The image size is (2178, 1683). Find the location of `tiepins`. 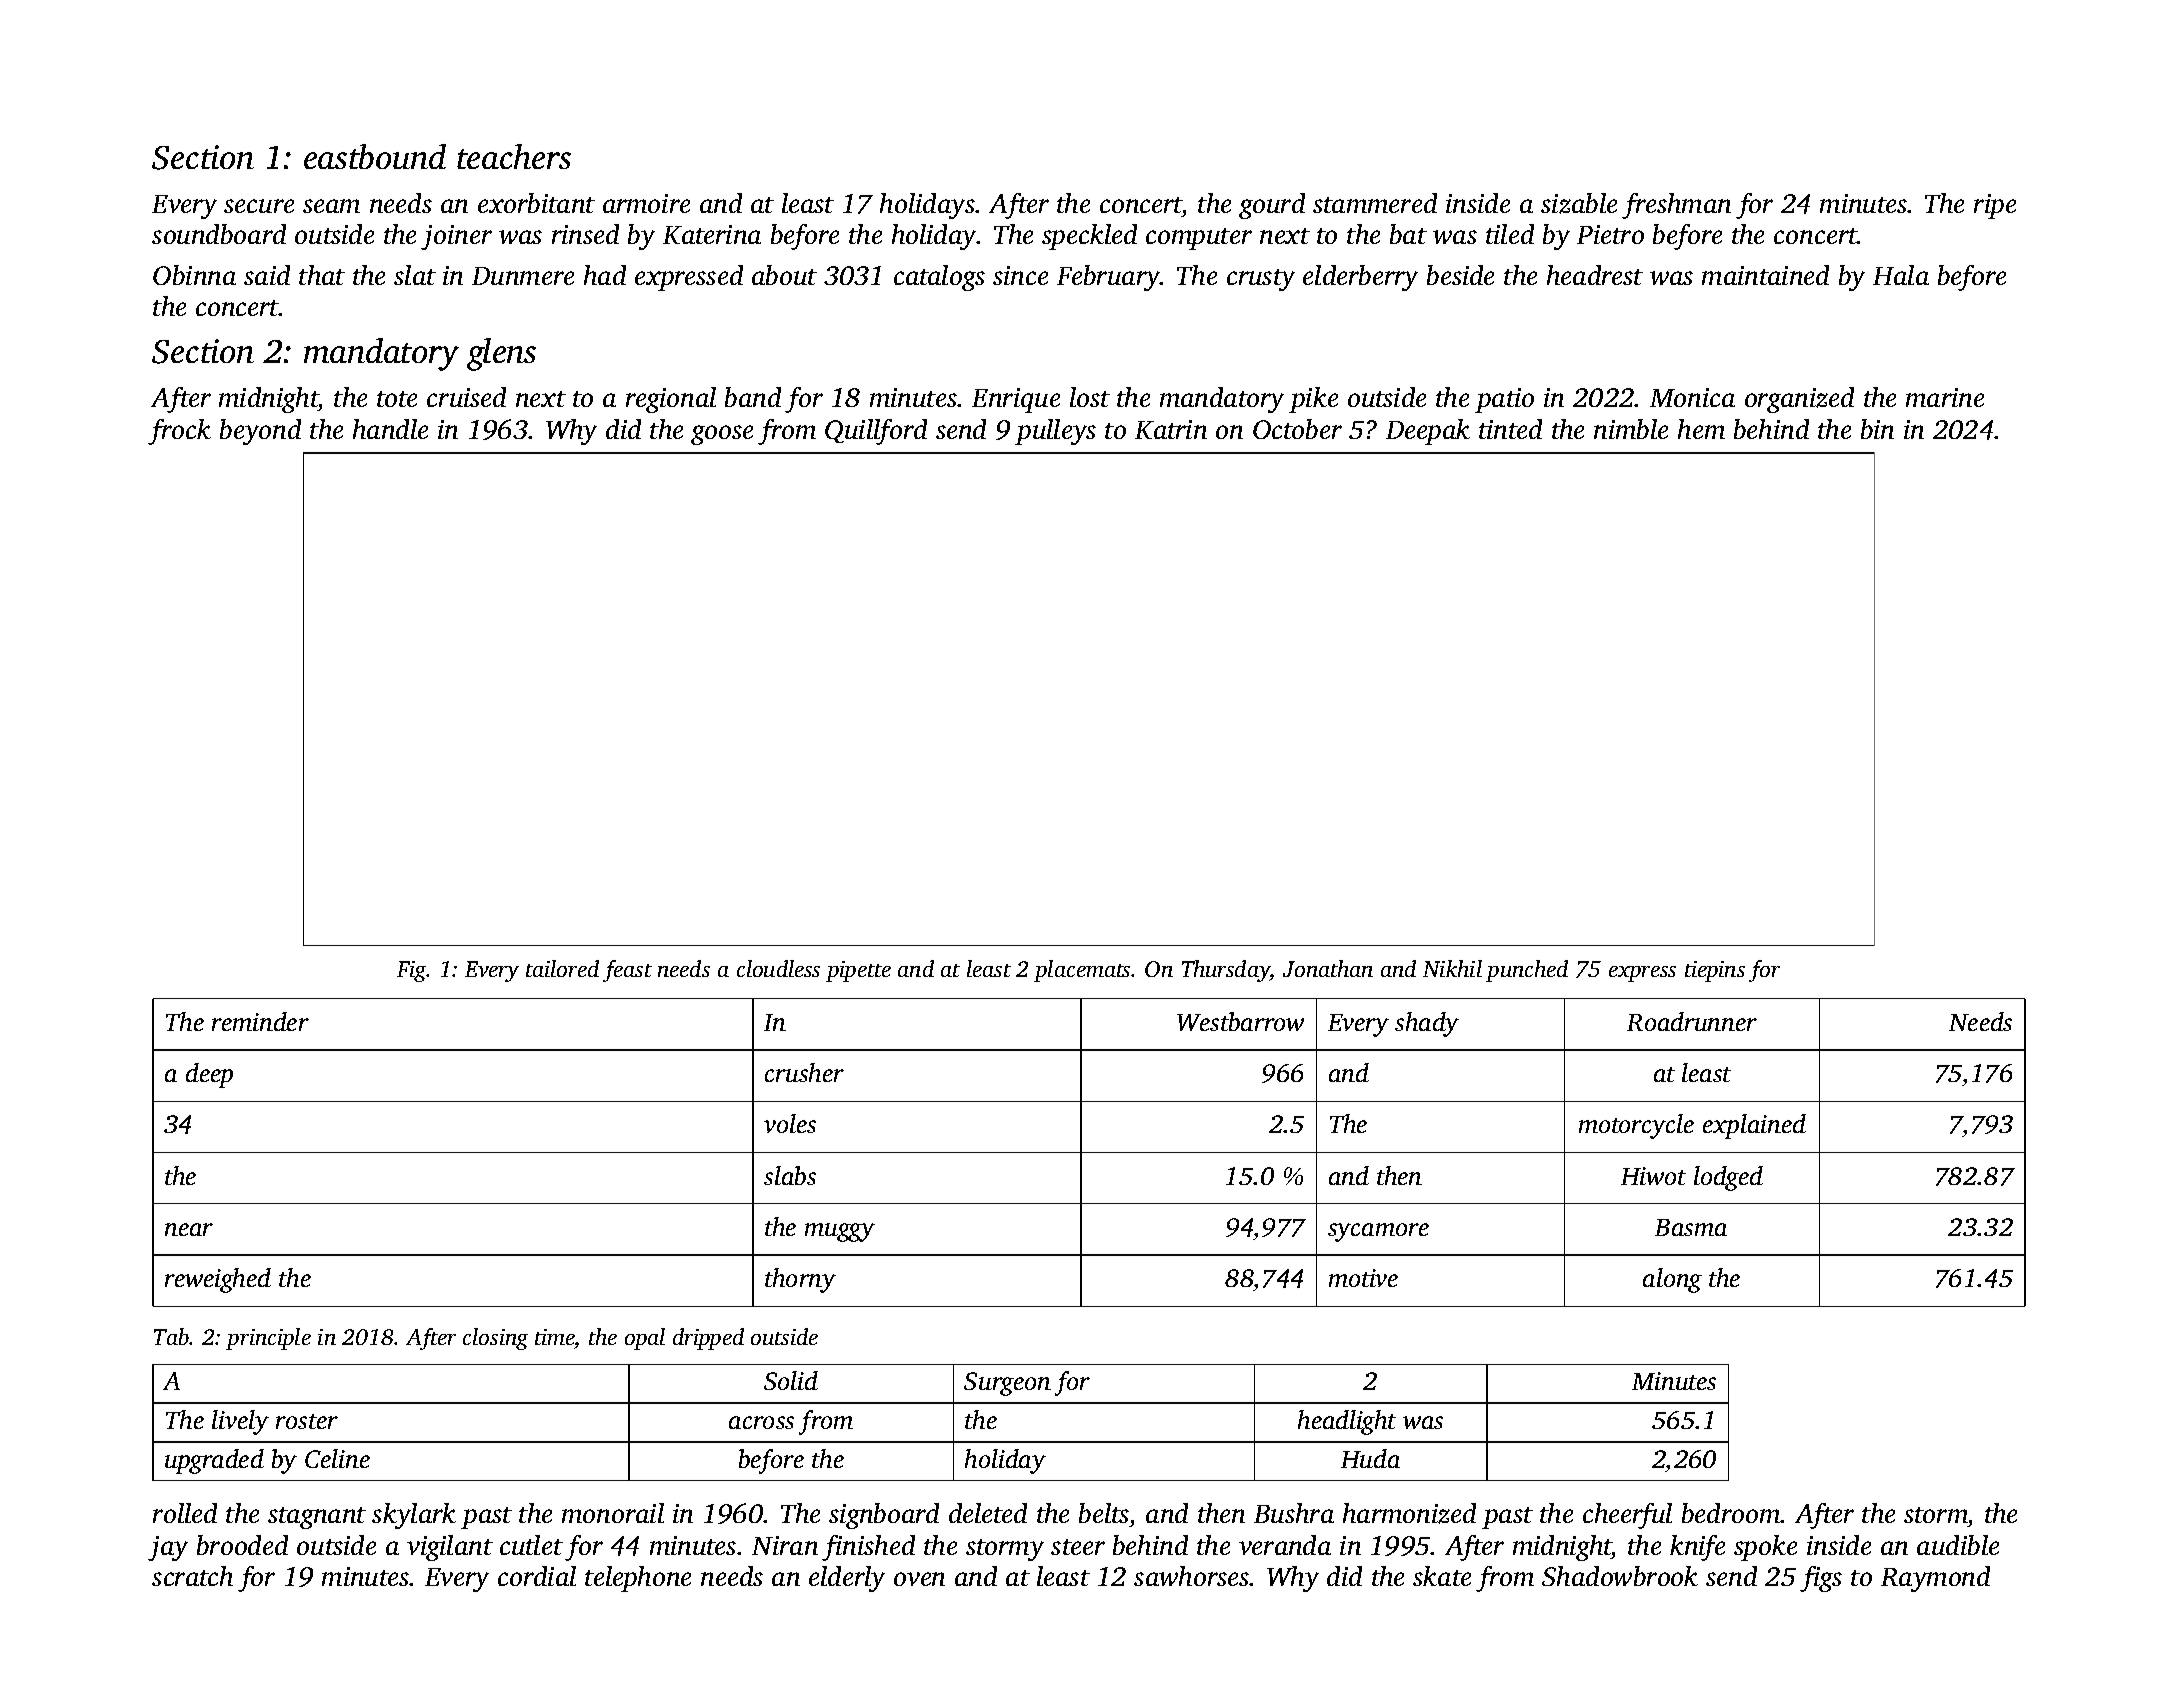

tiepins is located at coordinates (1715, 971).
